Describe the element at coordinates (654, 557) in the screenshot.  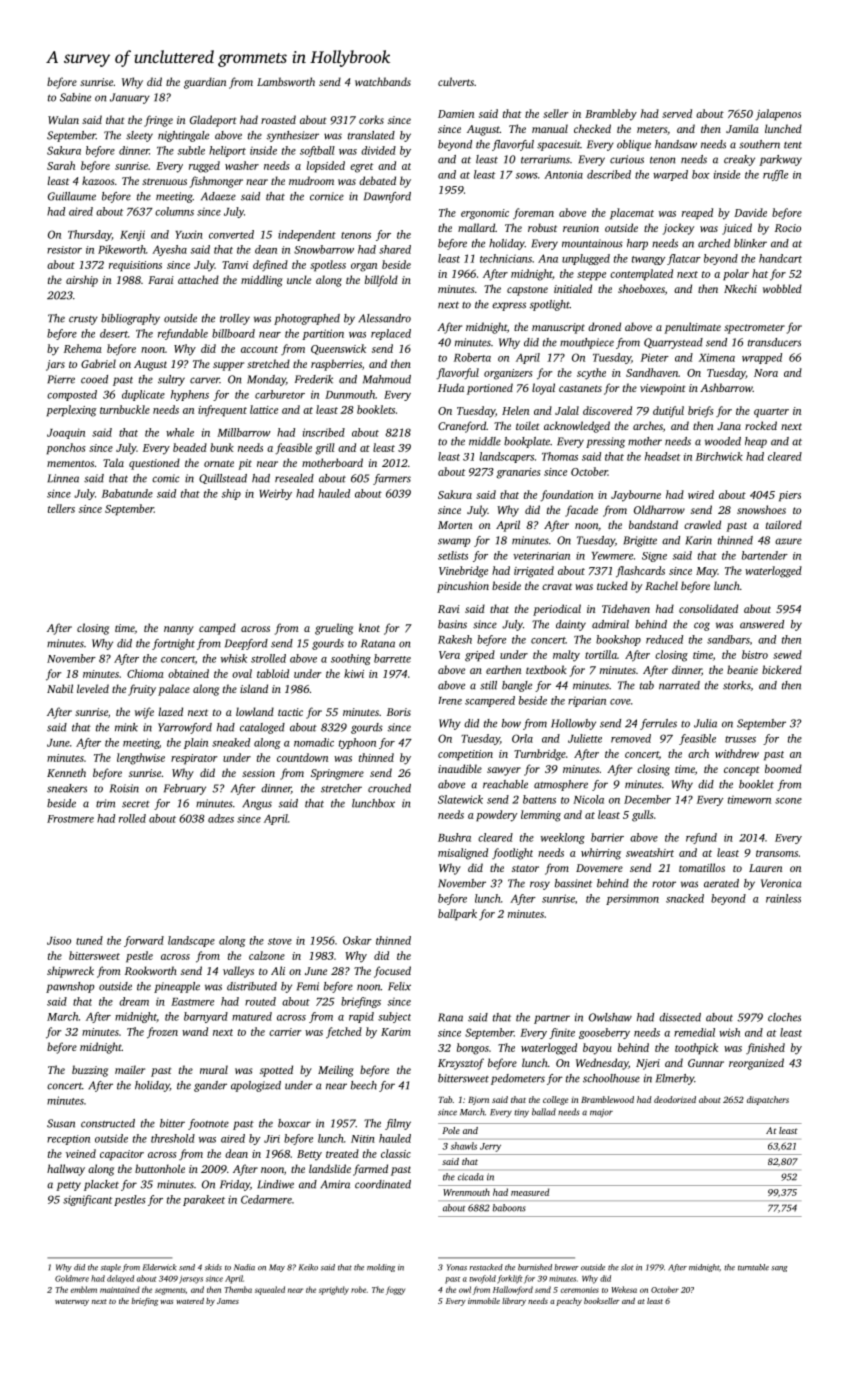
I see `Signe` at that location.
